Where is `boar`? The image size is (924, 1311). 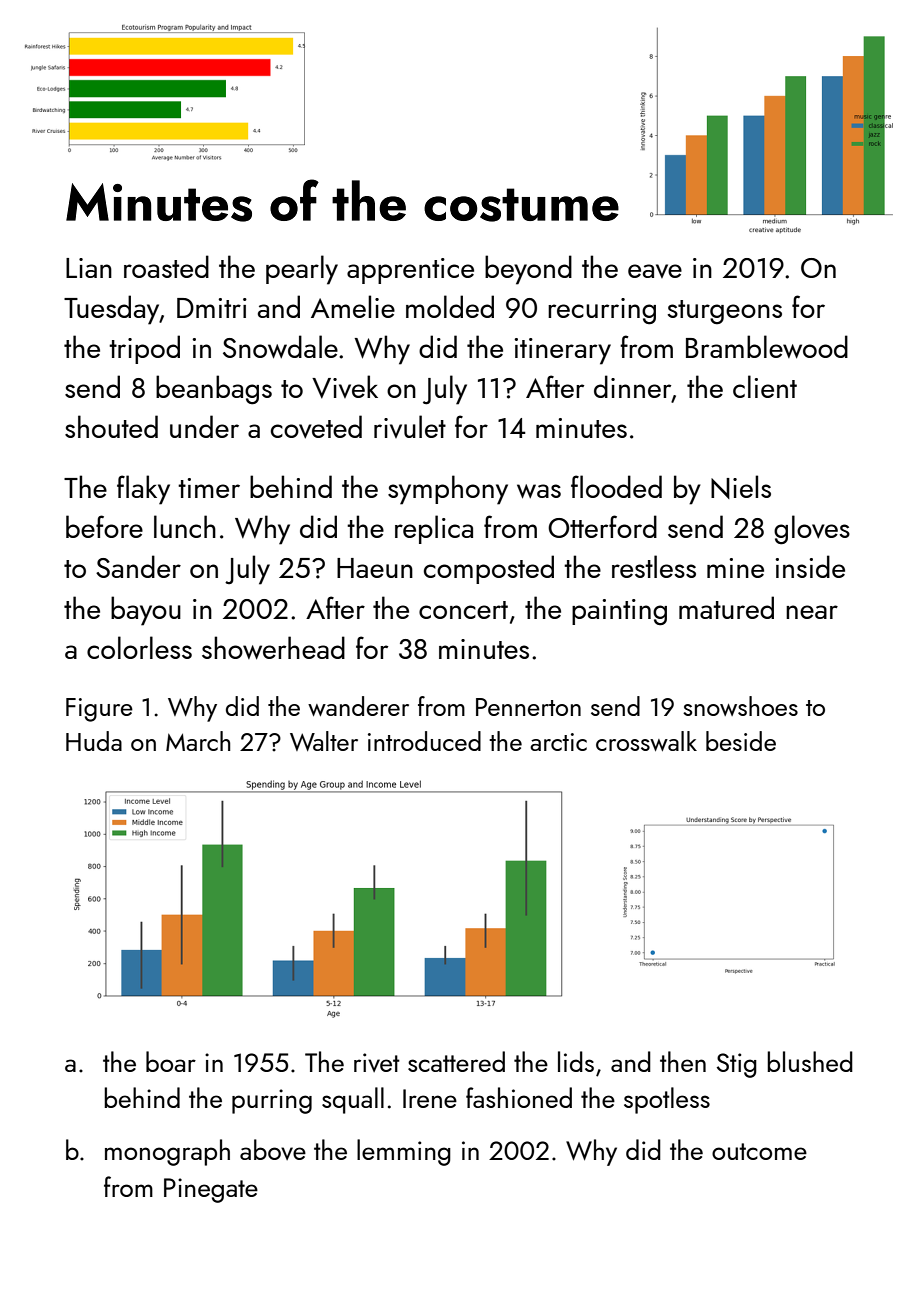 boar is located at coordinates (171, 1061).
